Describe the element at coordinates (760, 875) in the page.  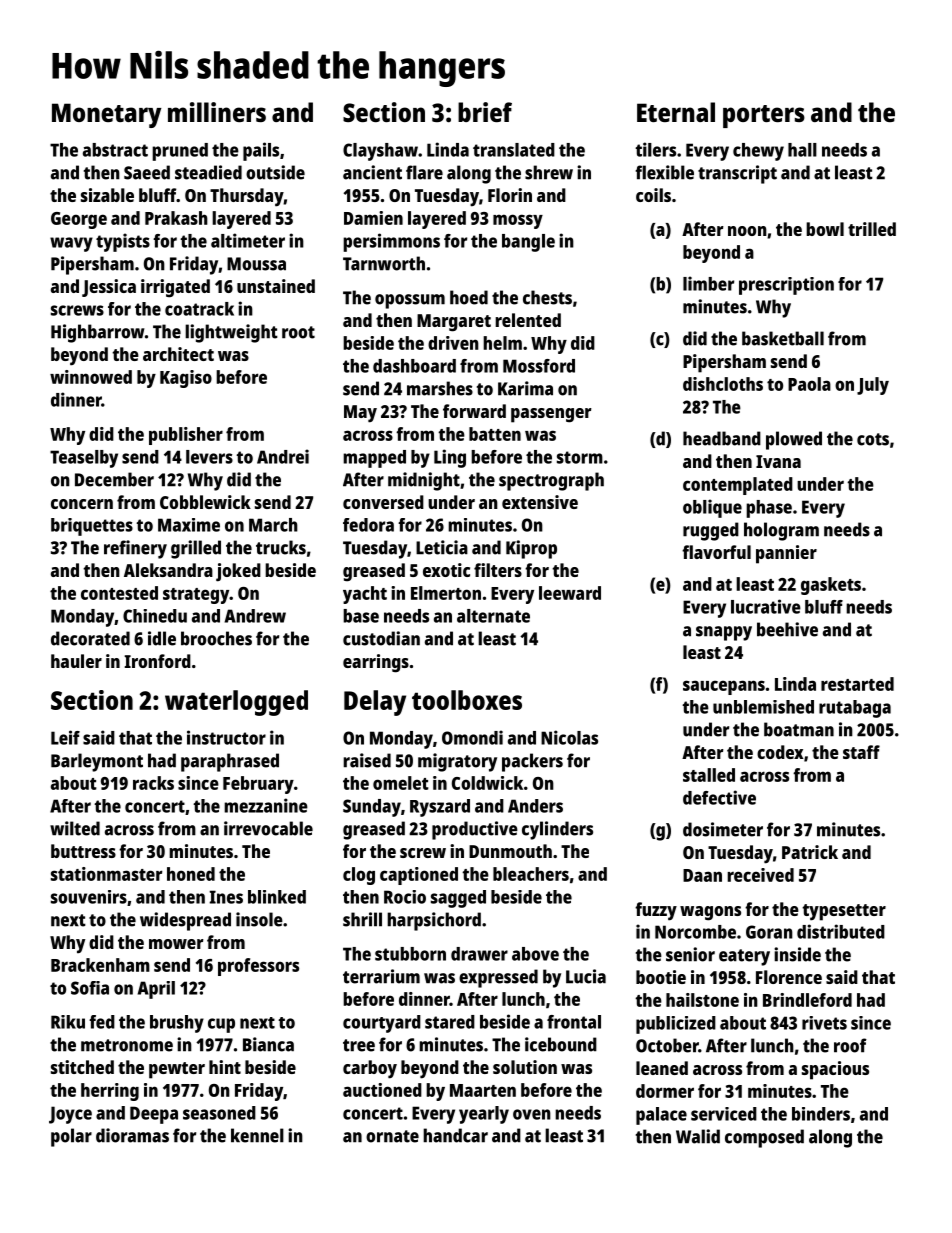
I see `received` at that location.
